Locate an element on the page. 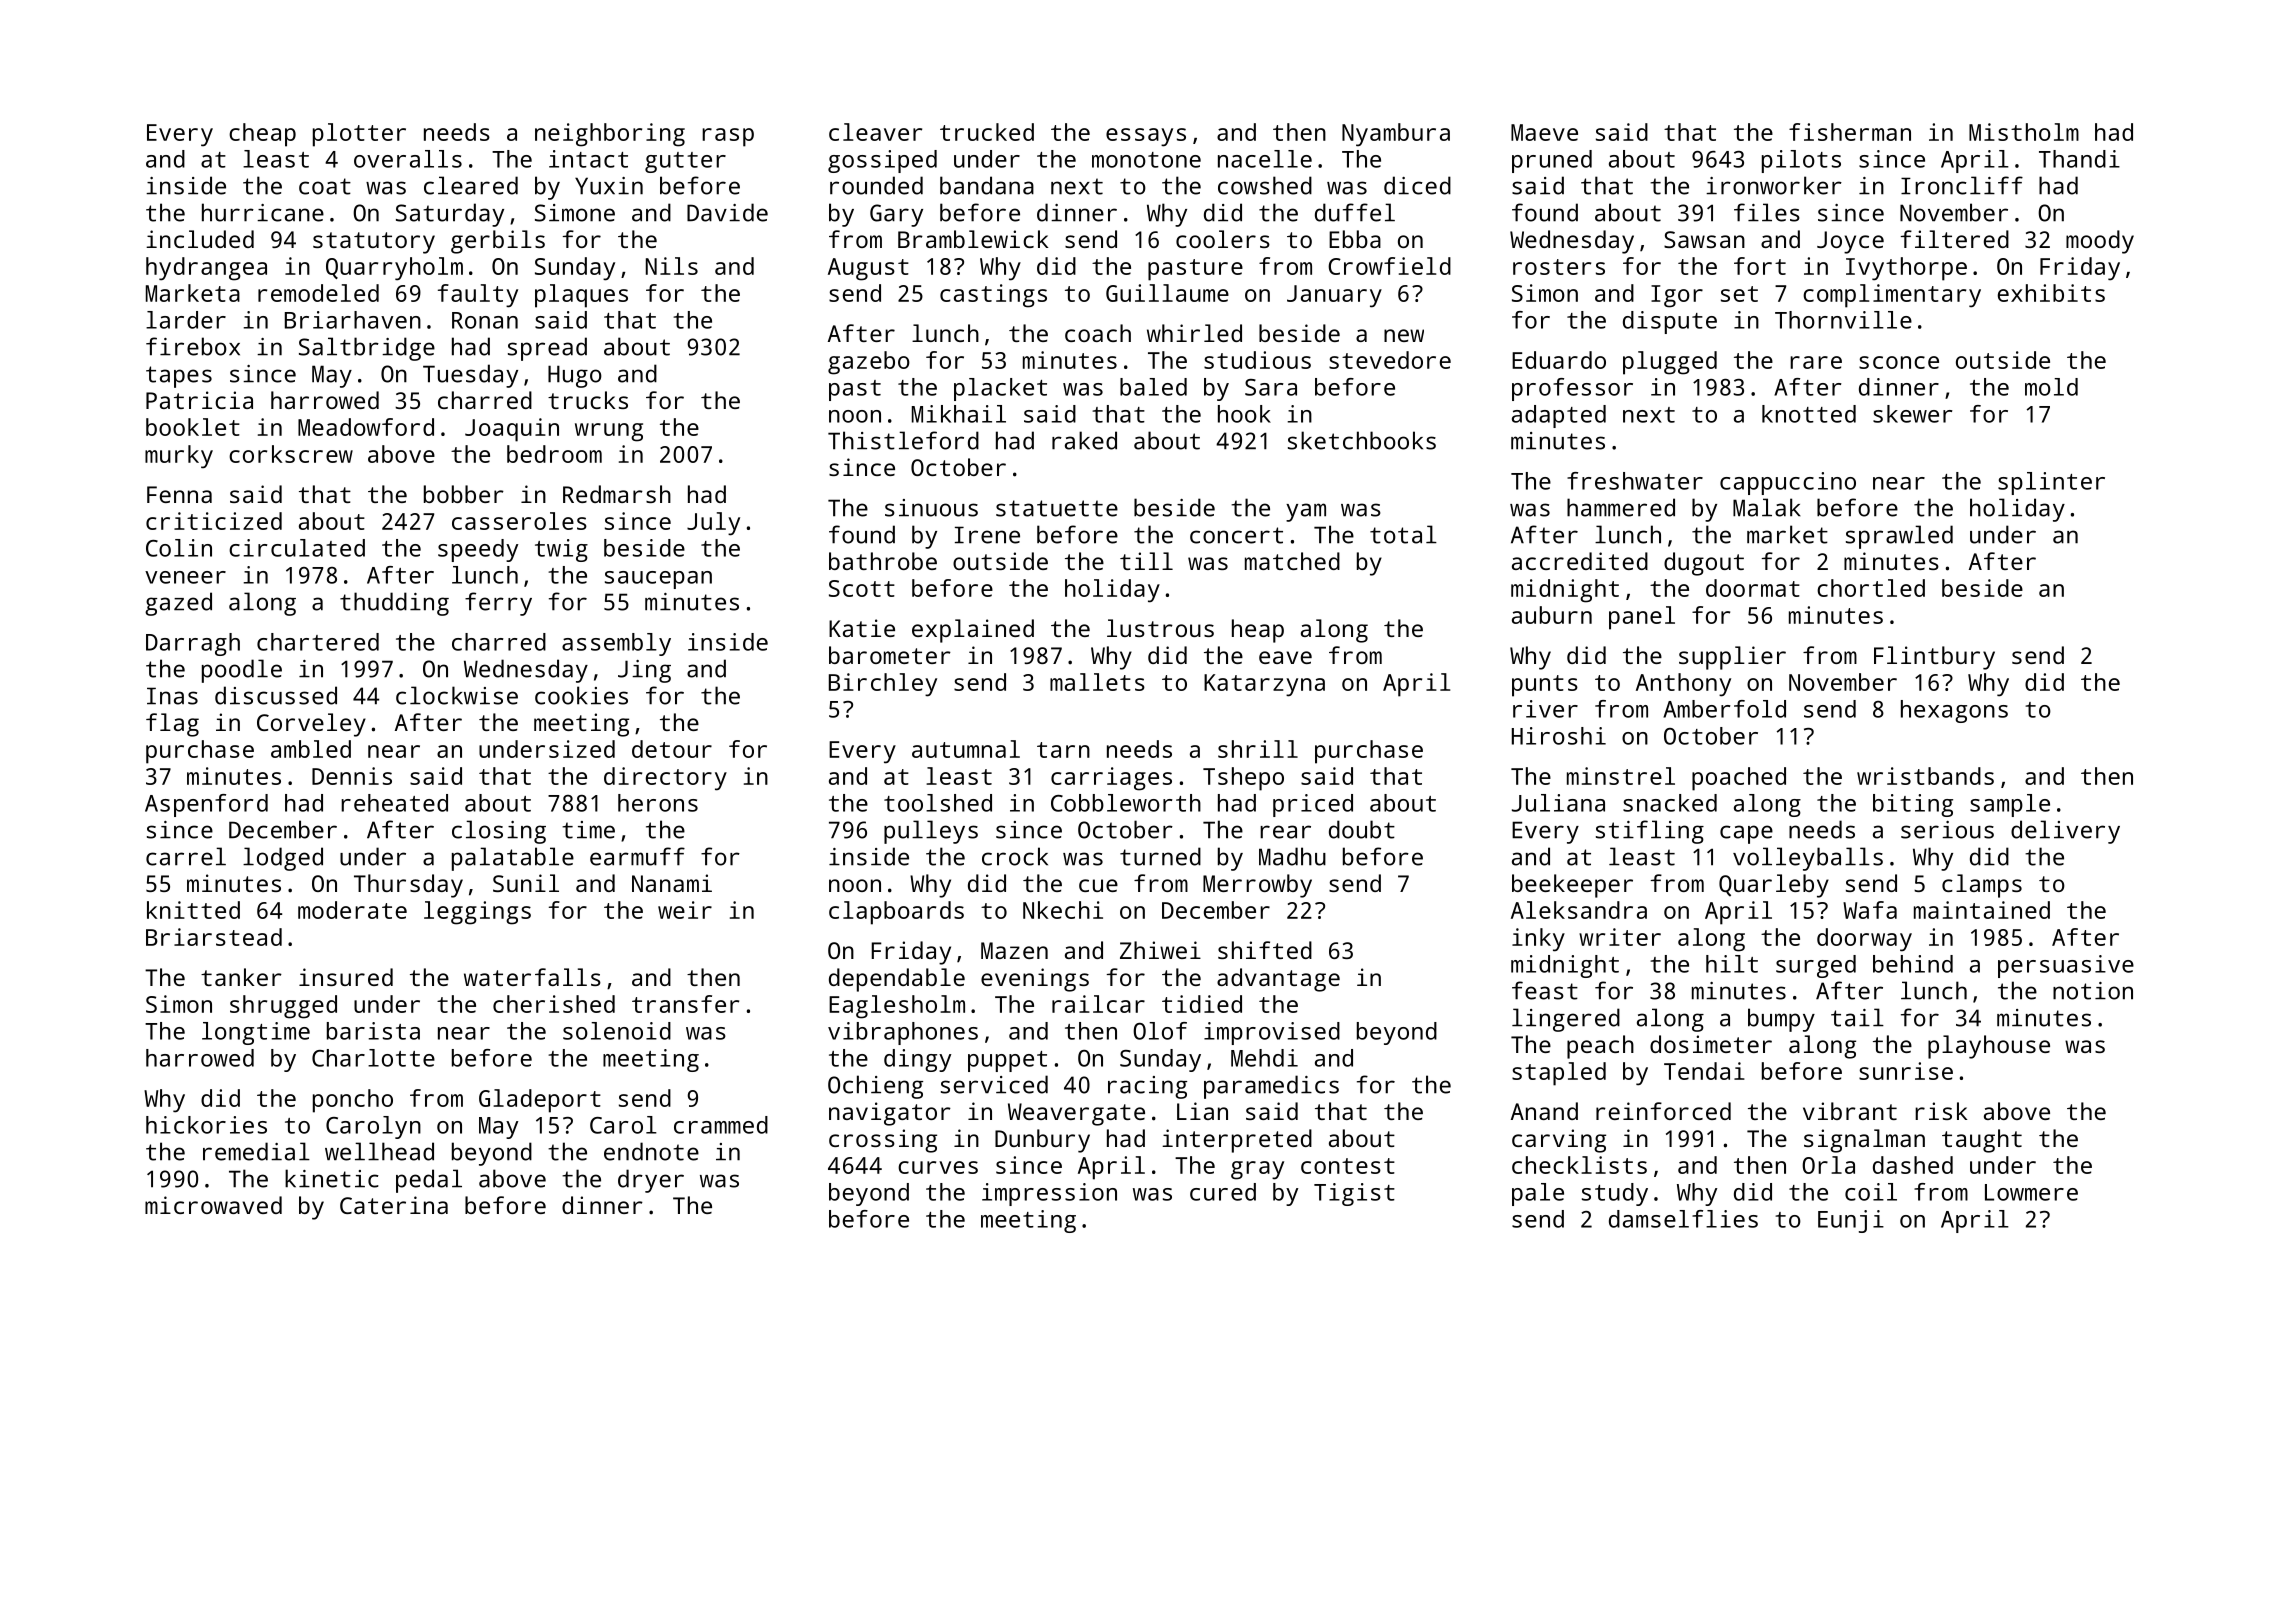 The width and height of the image is (2292, 1620). trucked is located at coordinates (987, 132).
